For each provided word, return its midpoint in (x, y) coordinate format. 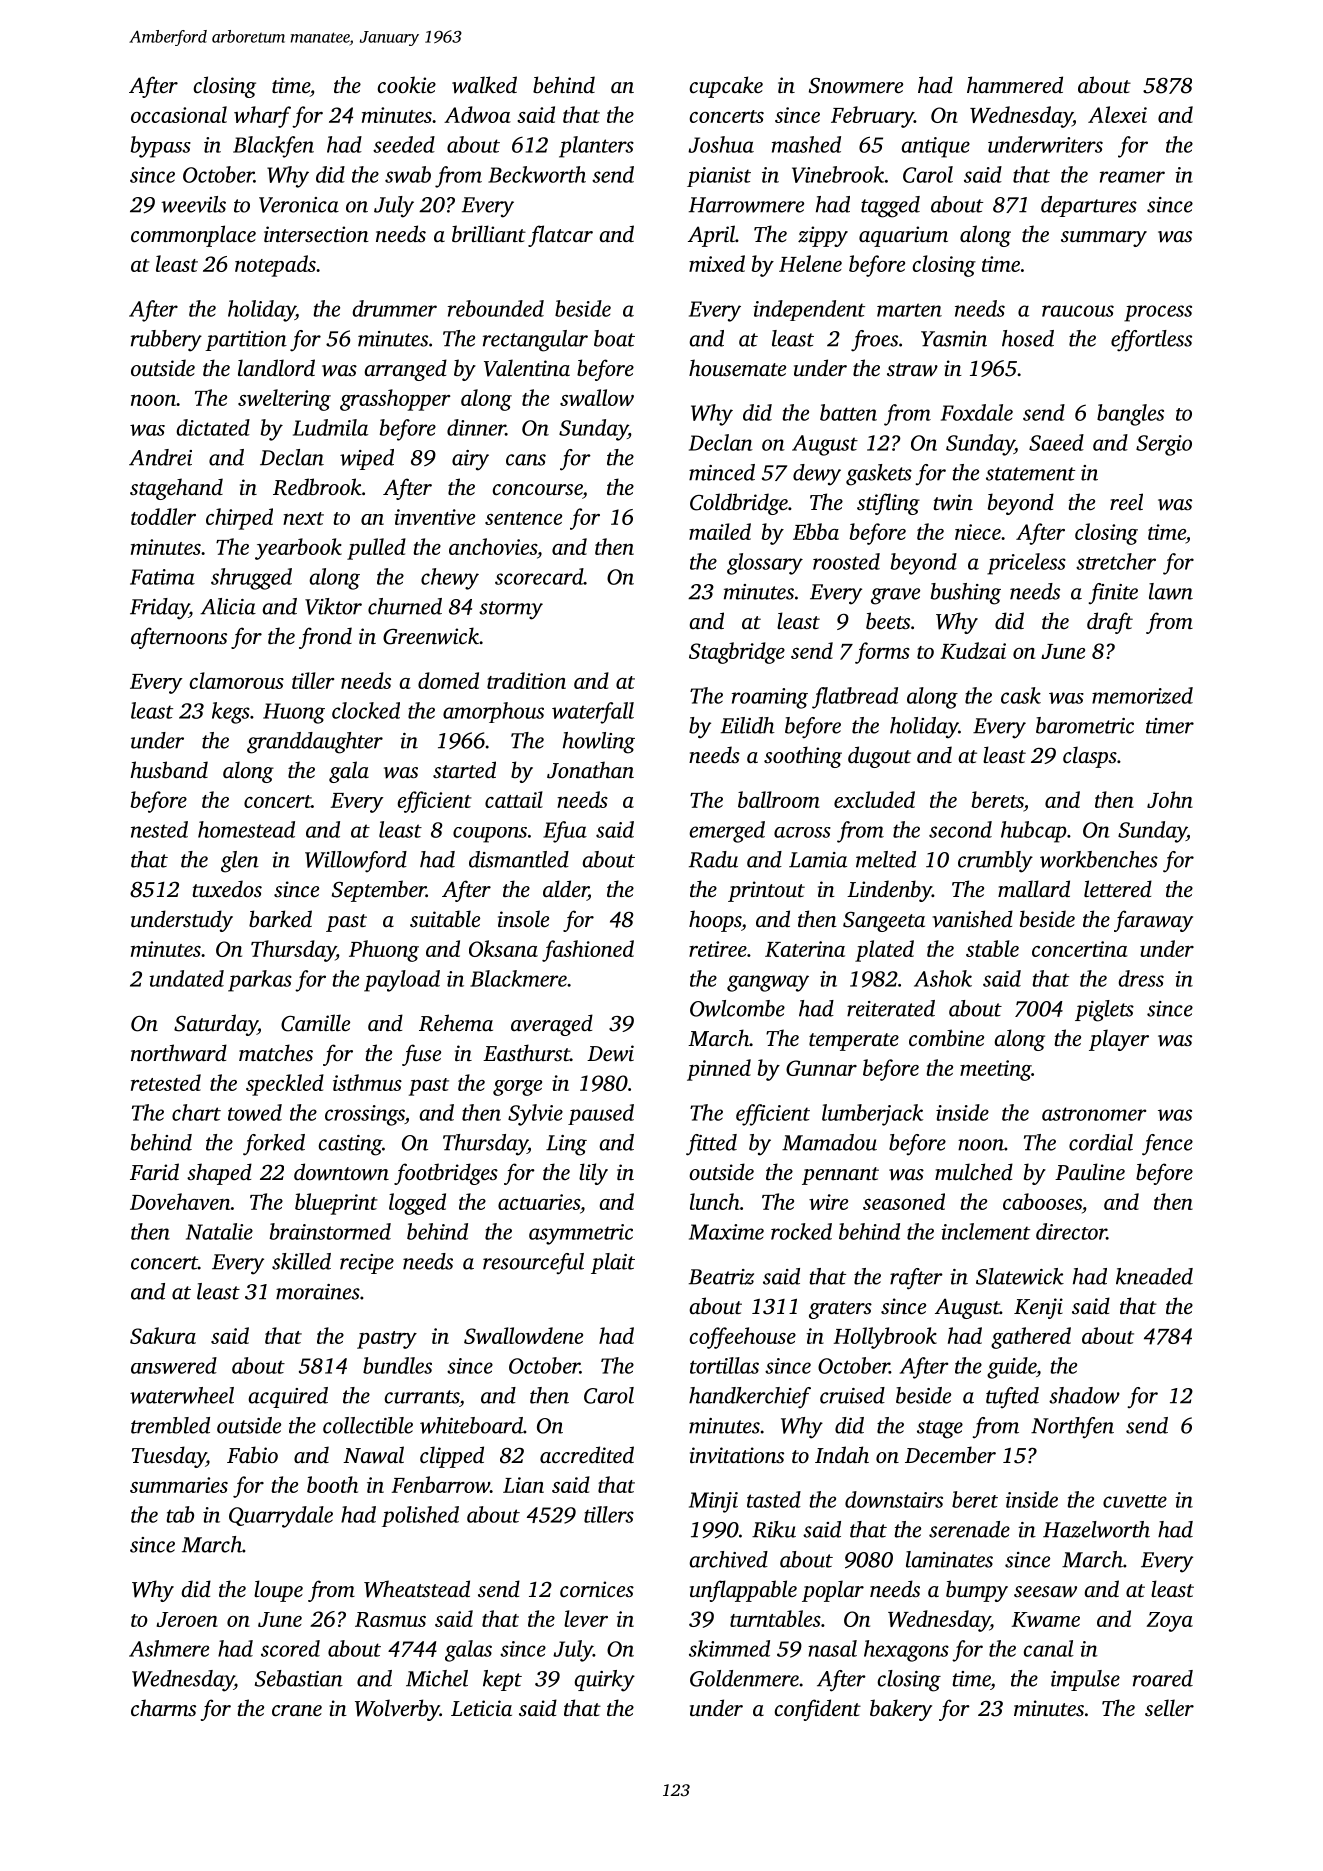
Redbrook (317, 487)
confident (818, 1710)
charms (163, 1707)
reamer (1132, 177)
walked (484, 84)
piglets (1104, 1011)
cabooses (1042, 1201)
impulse (1085, 1680)
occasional (179, 114)
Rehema (456, 1023)
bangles (1130, 415)
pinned (719, 1070)
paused (601, 1114)
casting (350, 1145)
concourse (538, 489)
